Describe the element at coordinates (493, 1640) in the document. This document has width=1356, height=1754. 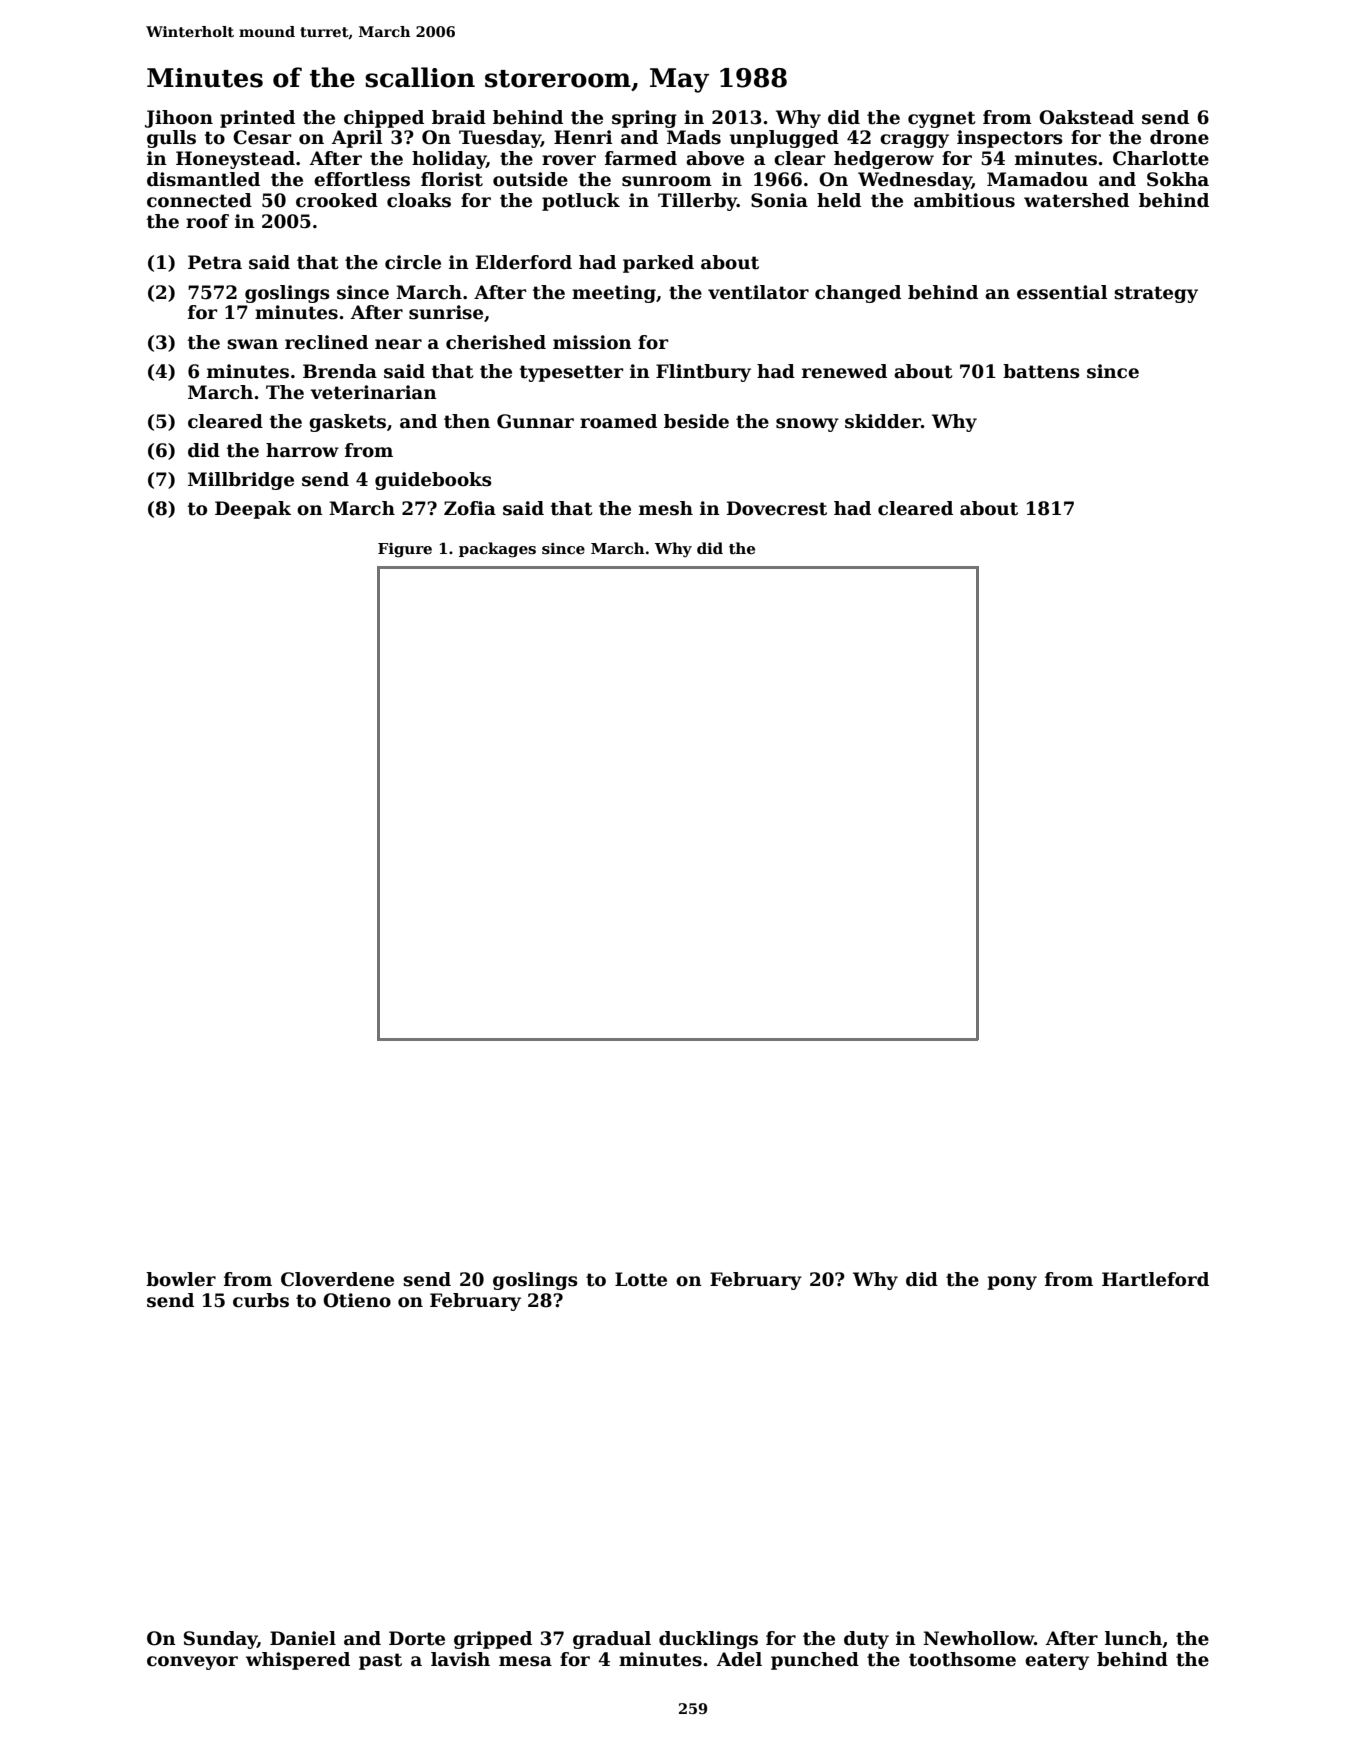
I see `gripped` at that location.
